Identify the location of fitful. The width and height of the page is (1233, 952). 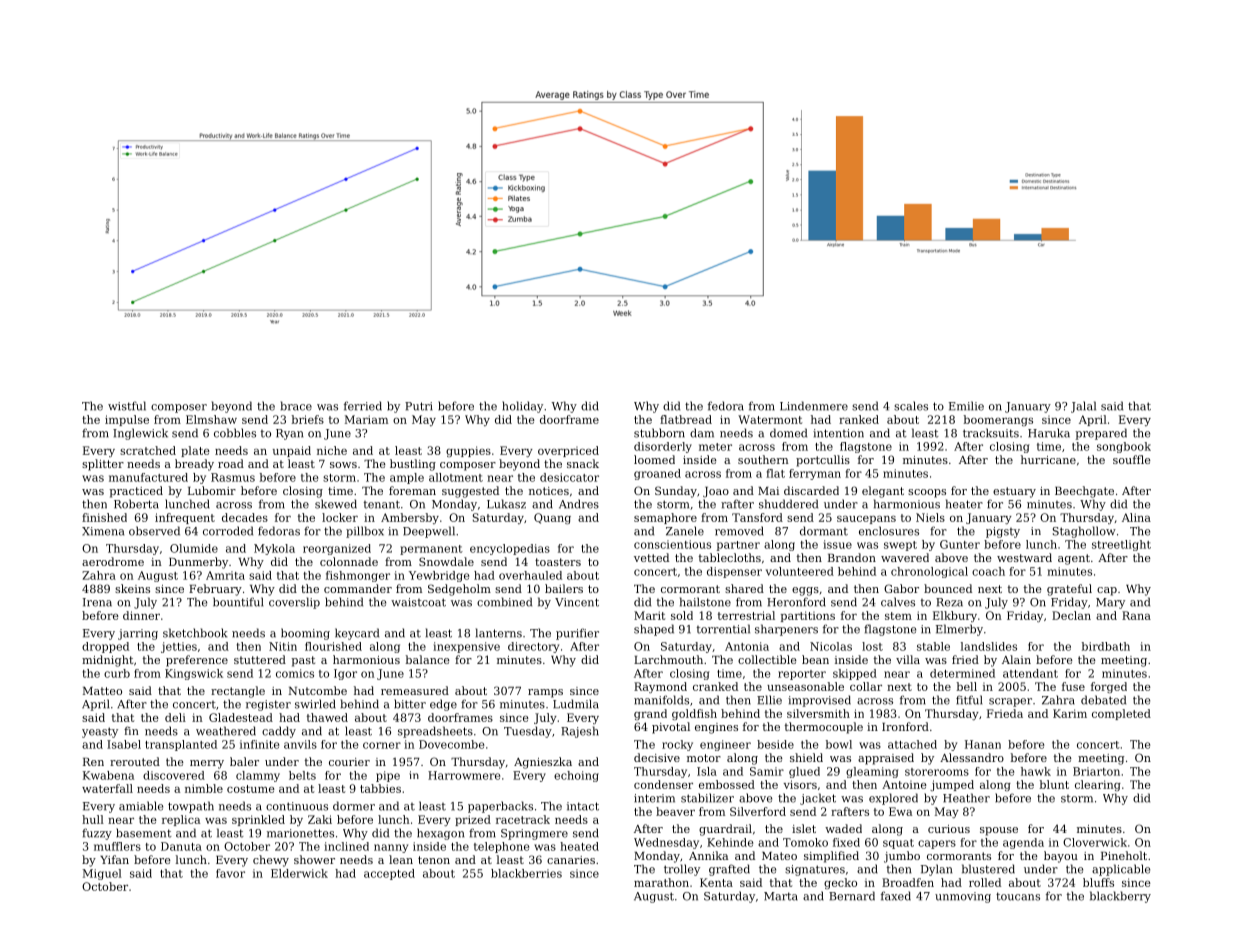
(969, 700).
